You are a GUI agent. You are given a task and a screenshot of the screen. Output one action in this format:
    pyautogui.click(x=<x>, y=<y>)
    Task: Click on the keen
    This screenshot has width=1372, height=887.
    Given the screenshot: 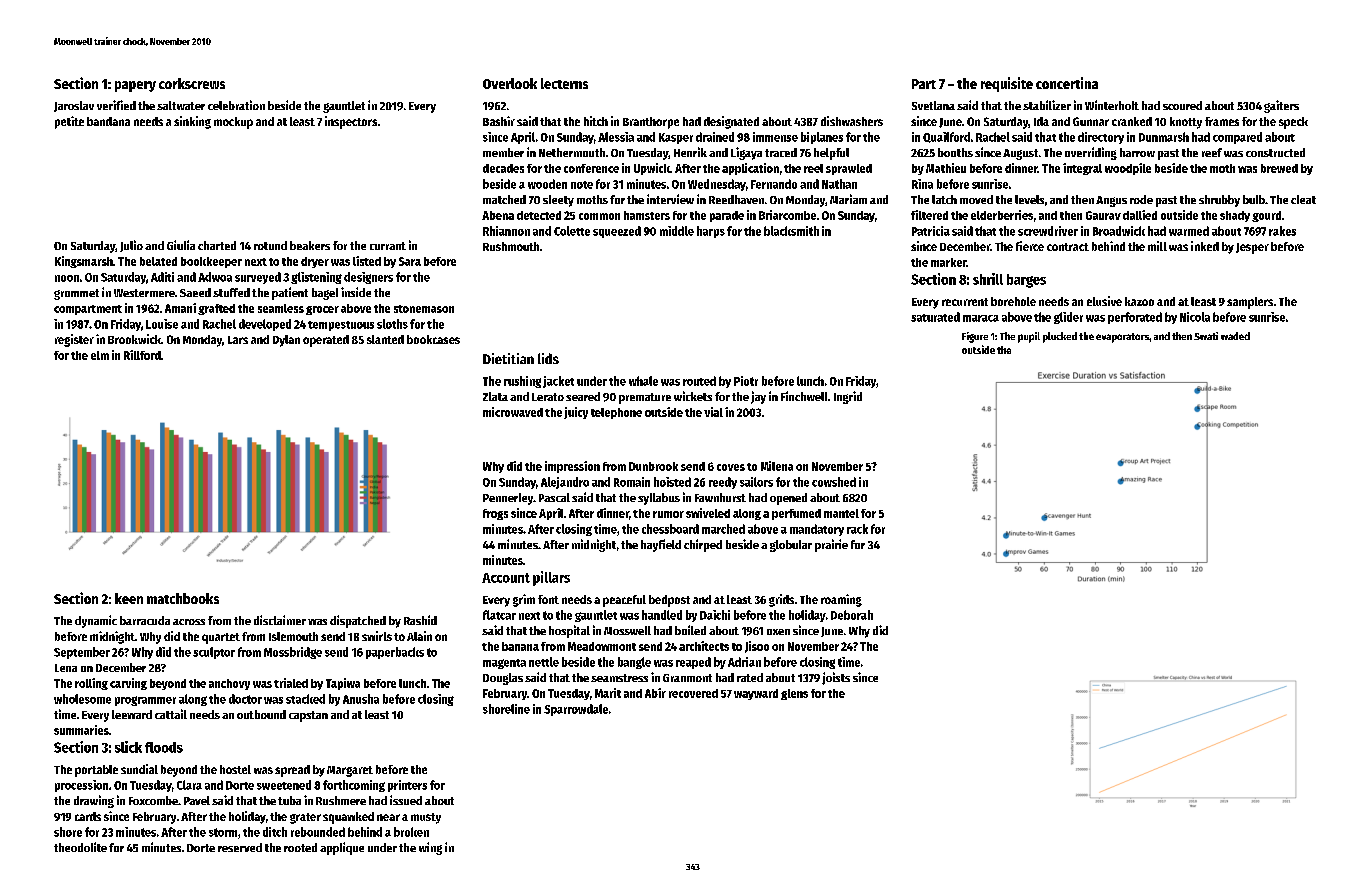 What is the action you would take?
    pyautogui.click(x=129, y=598)
